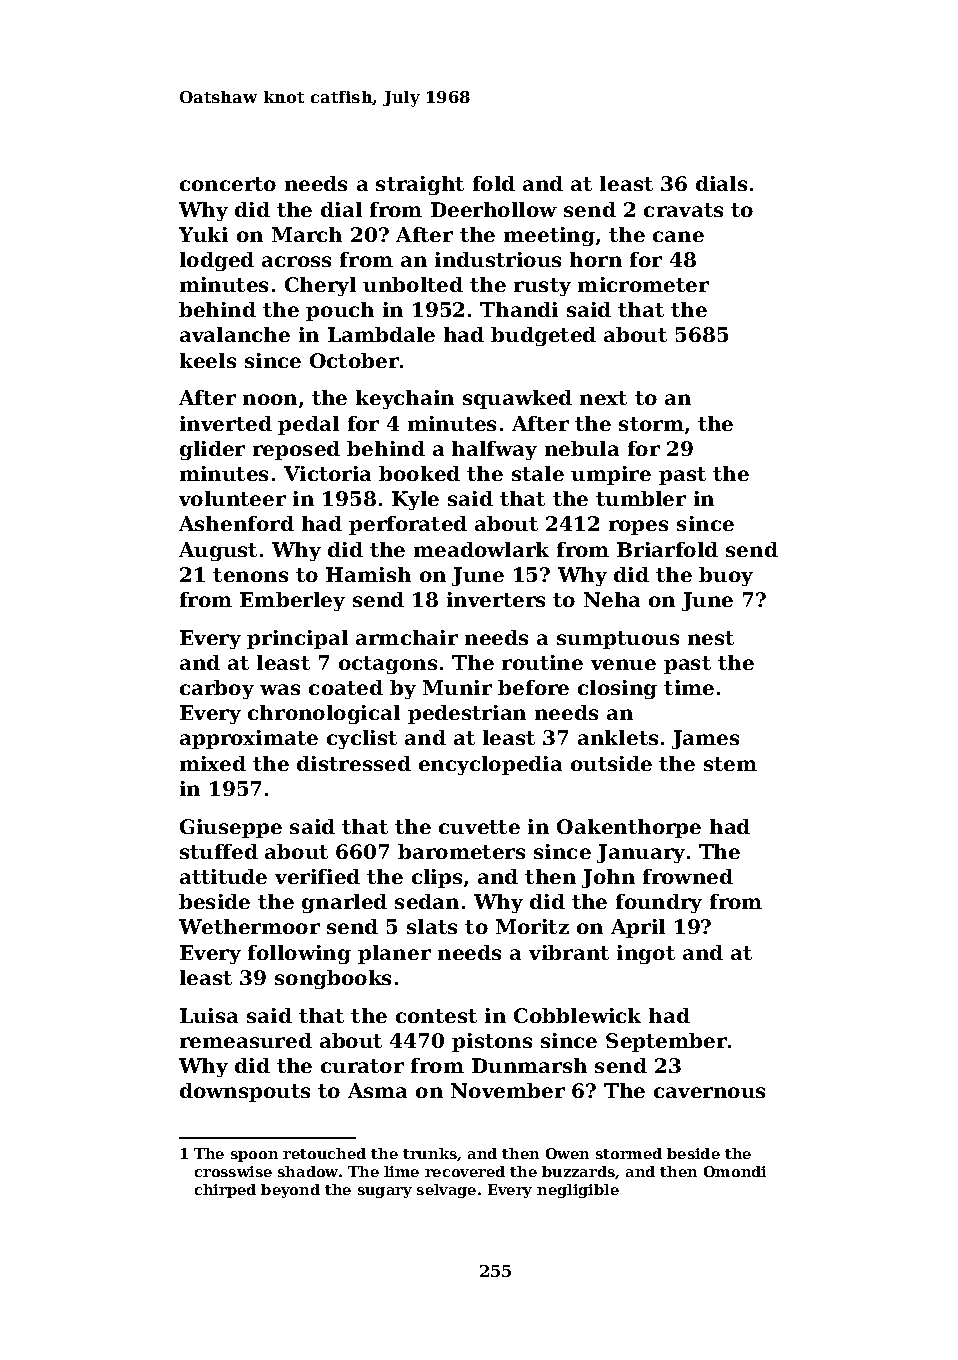 The width and height of the screenshot is (958, 1360). I want to click on August, so click(218, 551).
